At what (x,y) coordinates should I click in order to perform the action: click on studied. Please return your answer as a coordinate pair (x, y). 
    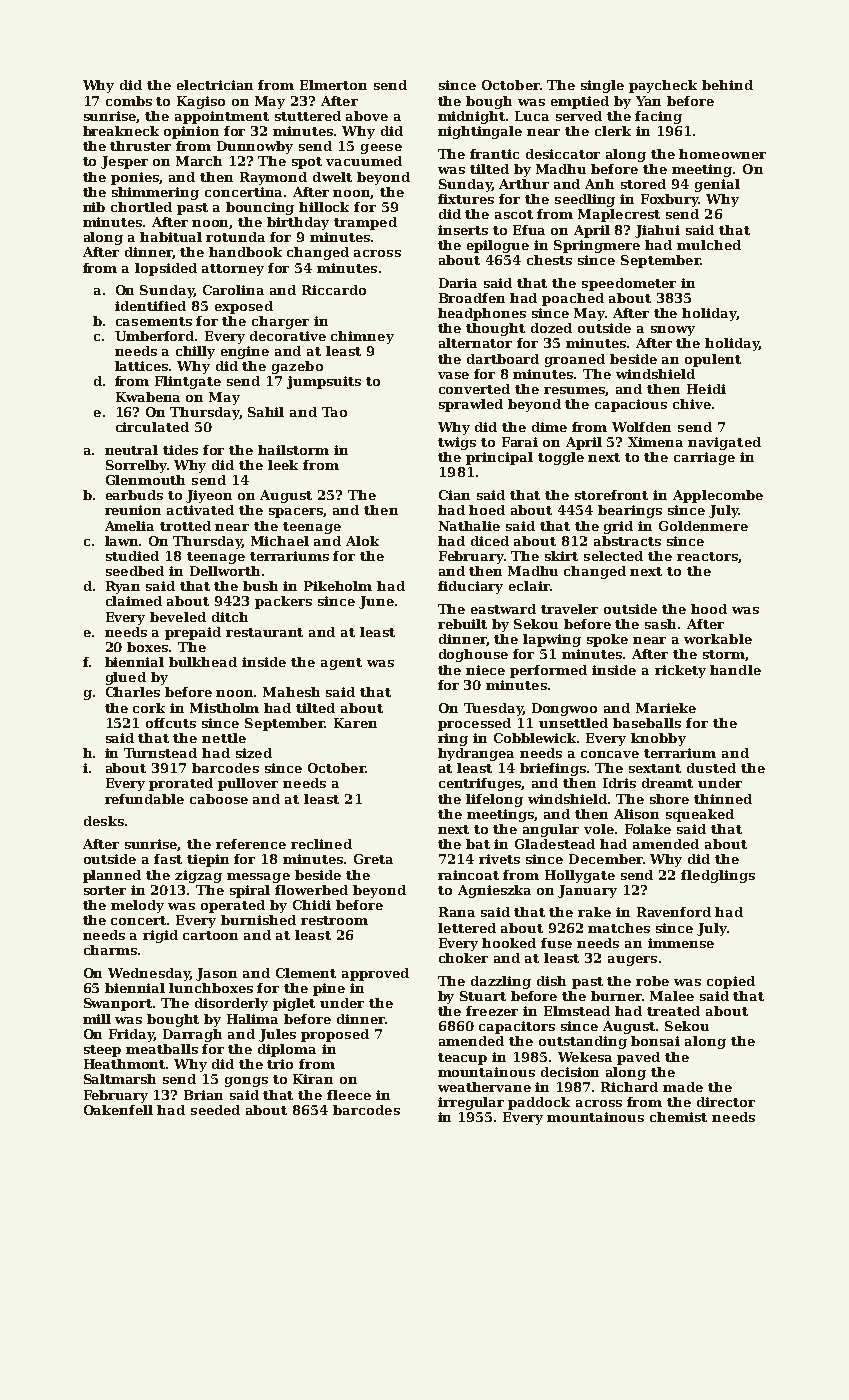
    Looking at the image, I should click on (132, 556).
